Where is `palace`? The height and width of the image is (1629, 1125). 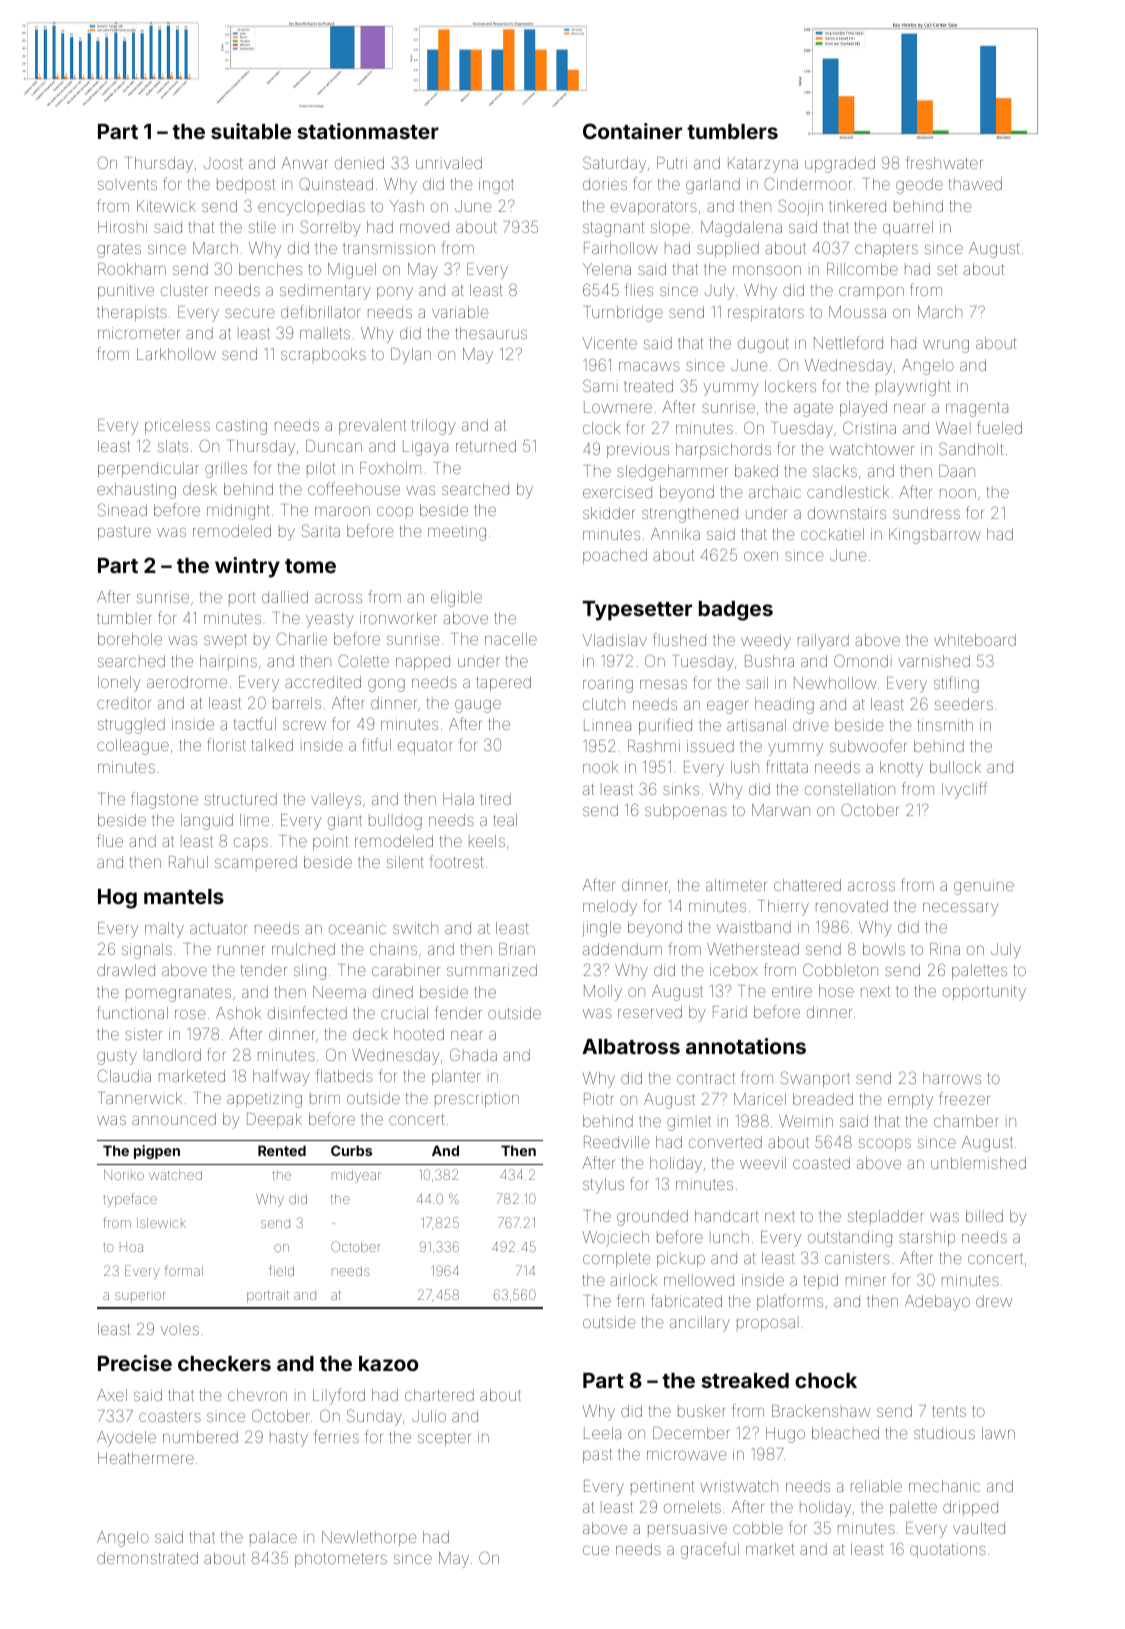 palace is located at coordinates (273, 1538).
